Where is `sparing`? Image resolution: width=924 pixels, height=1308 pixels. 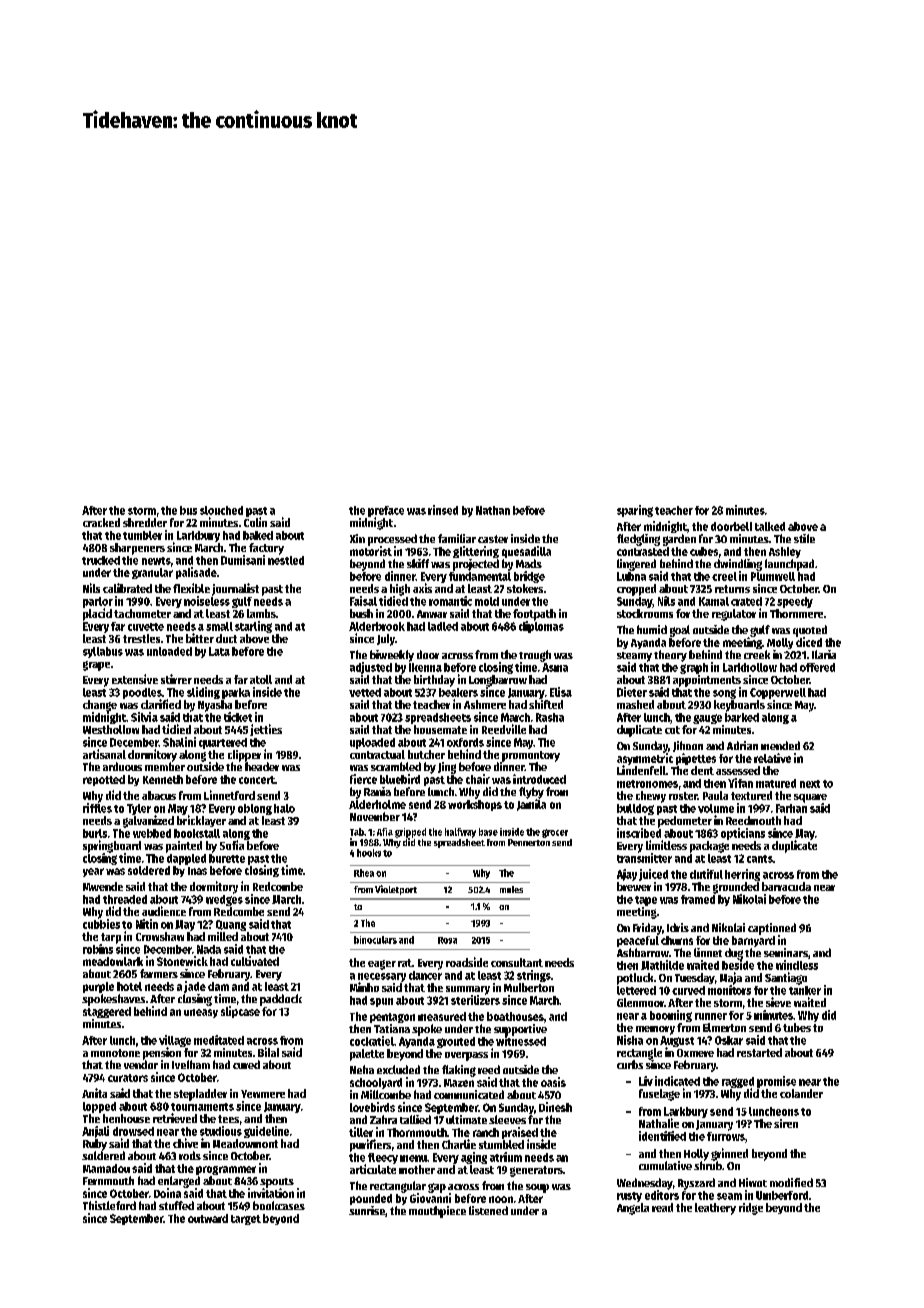
sparing is located at coordinates (635, 511).
